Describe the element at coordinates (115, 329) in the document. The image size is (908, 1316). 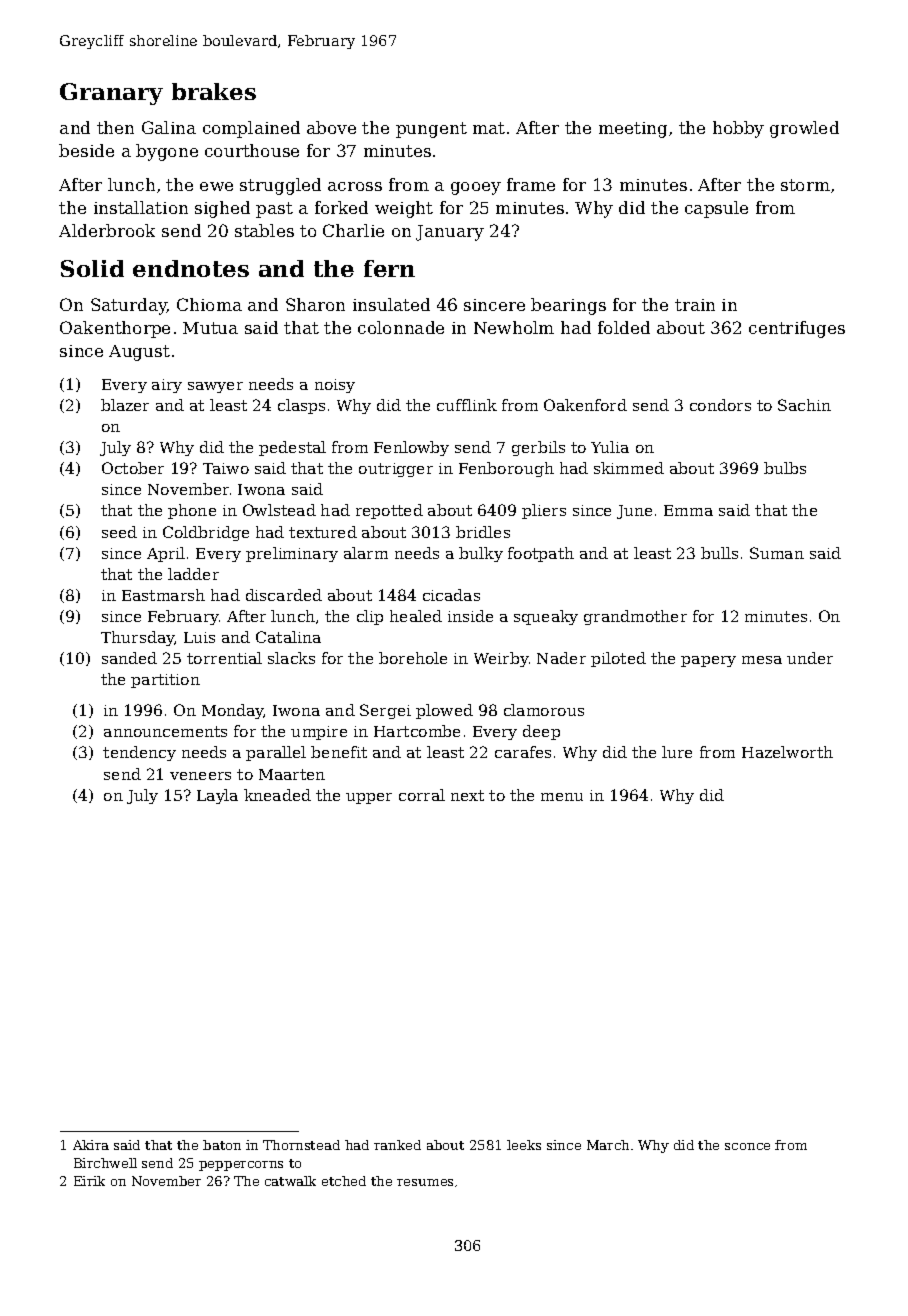
I see `Oakenthorpe` at that location.
